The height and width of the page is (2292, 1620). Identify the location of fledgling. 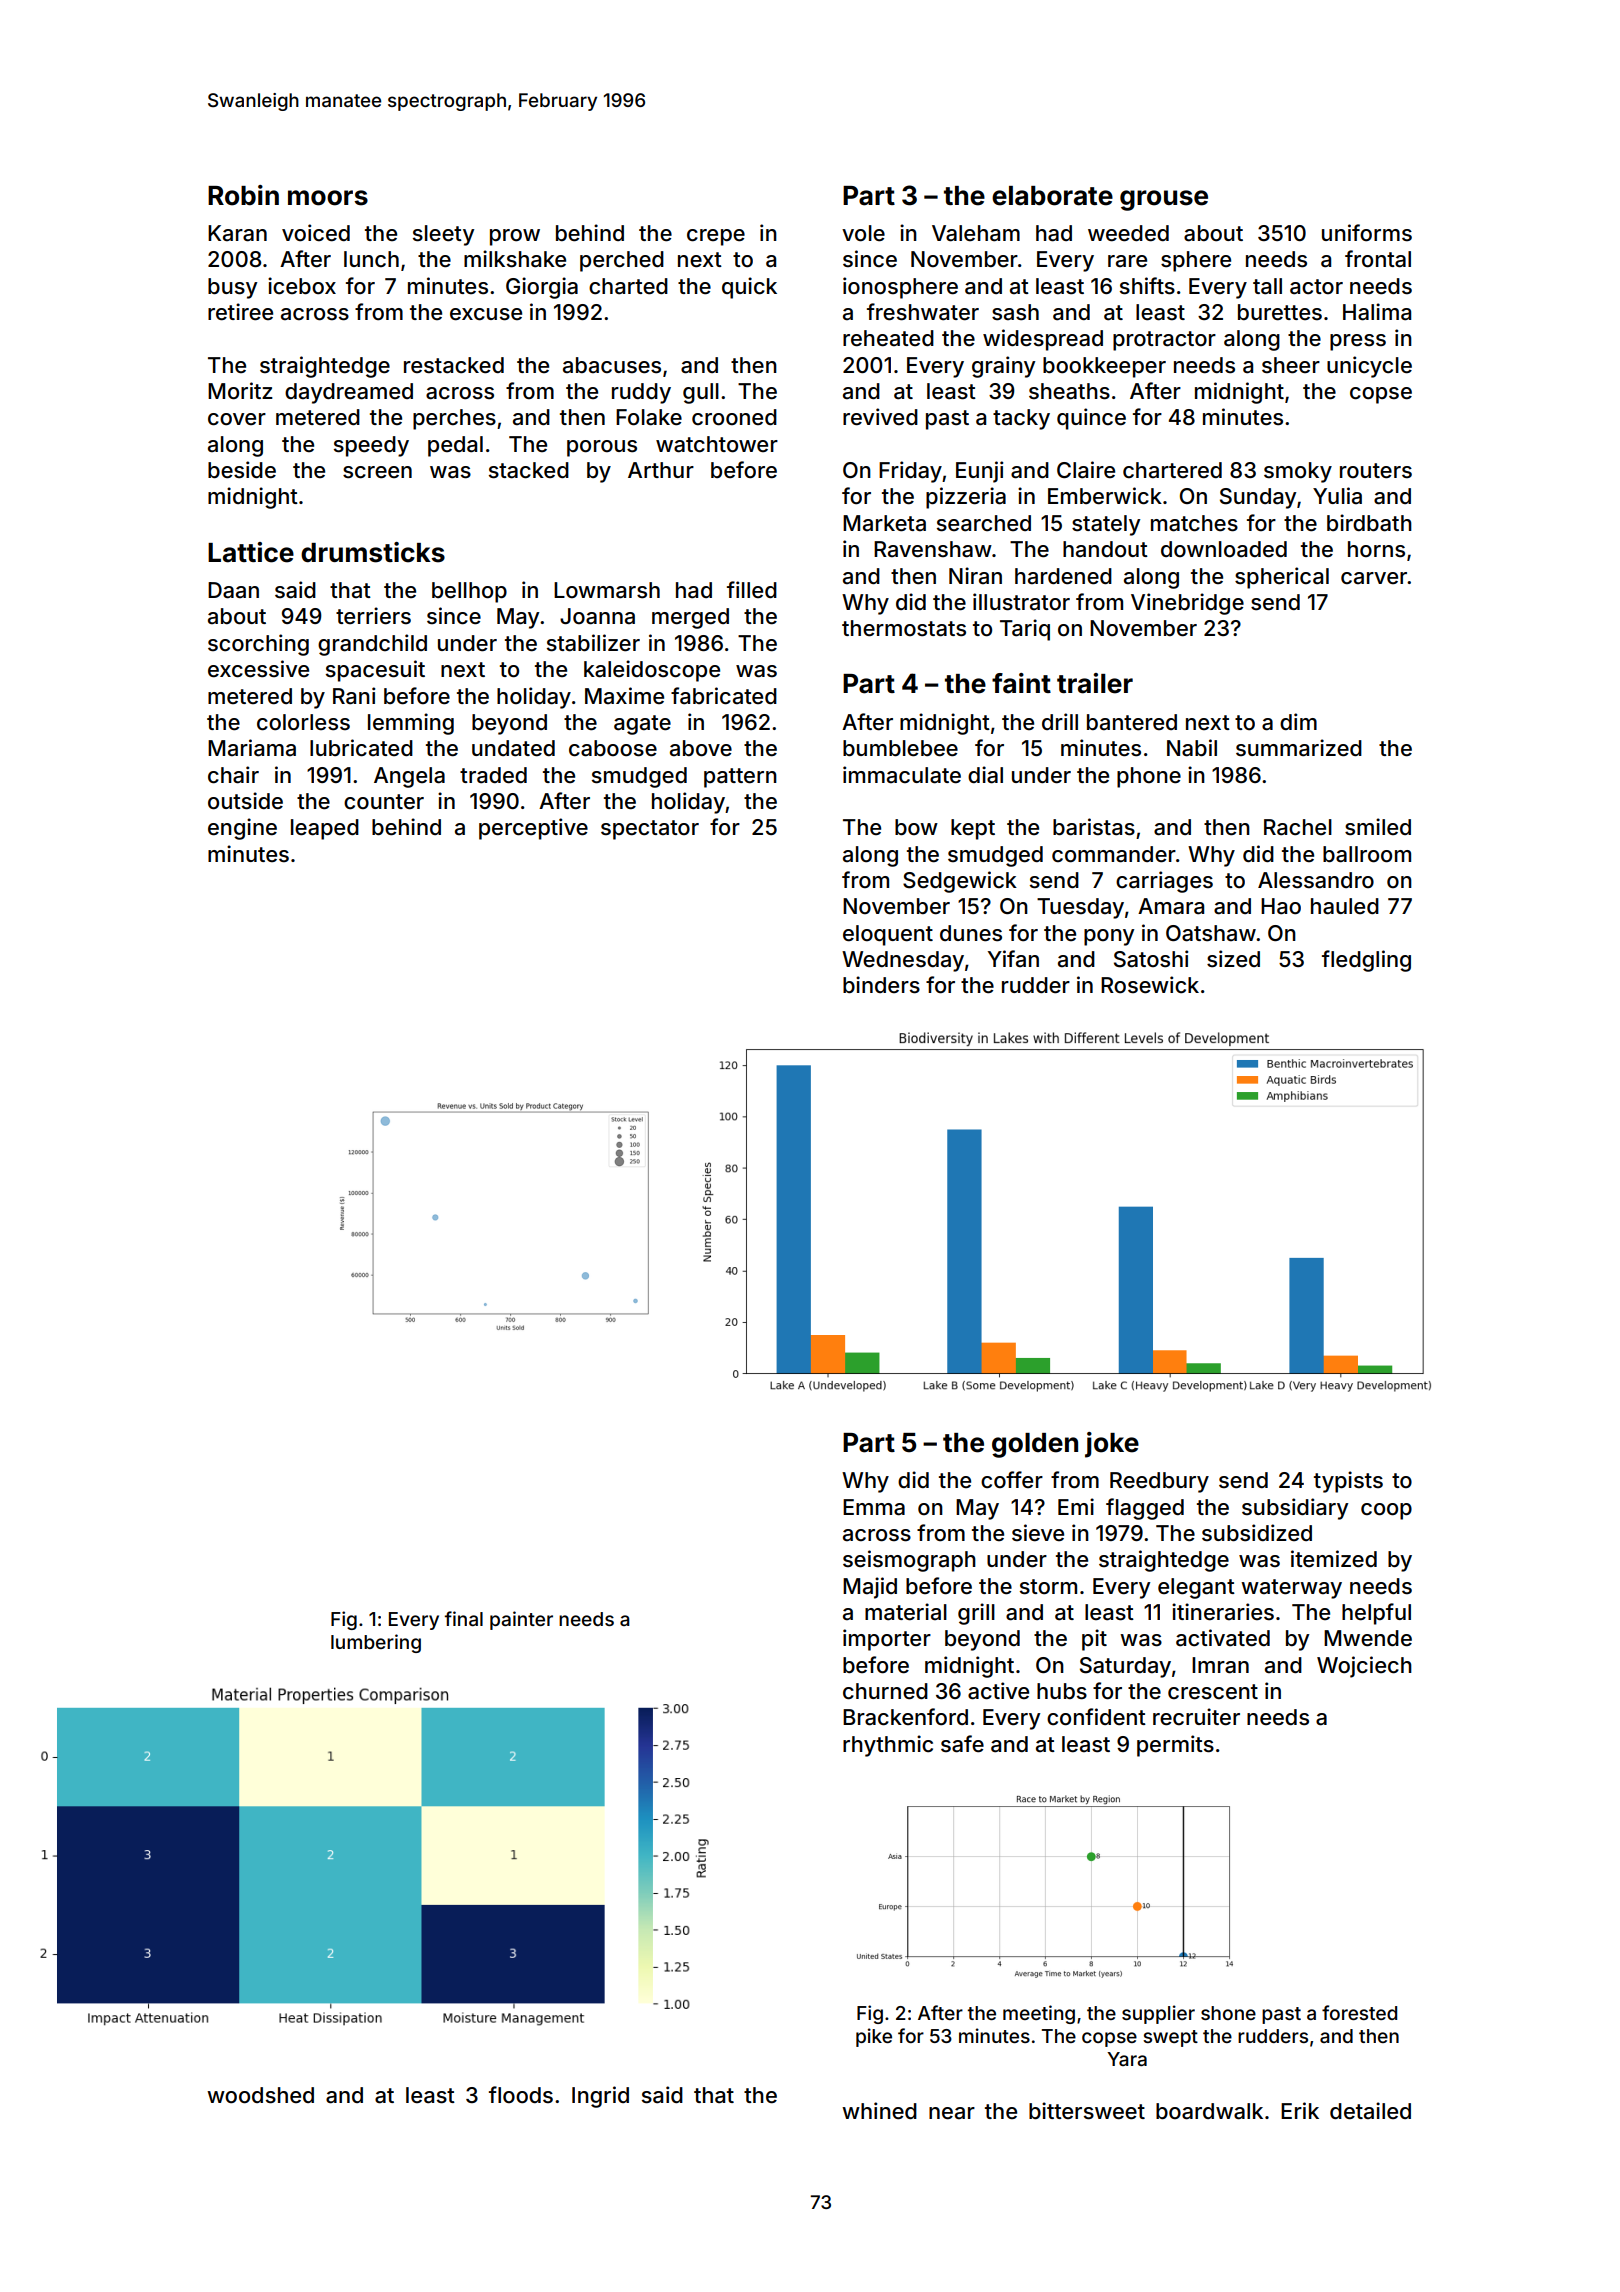
(1366, 961).
